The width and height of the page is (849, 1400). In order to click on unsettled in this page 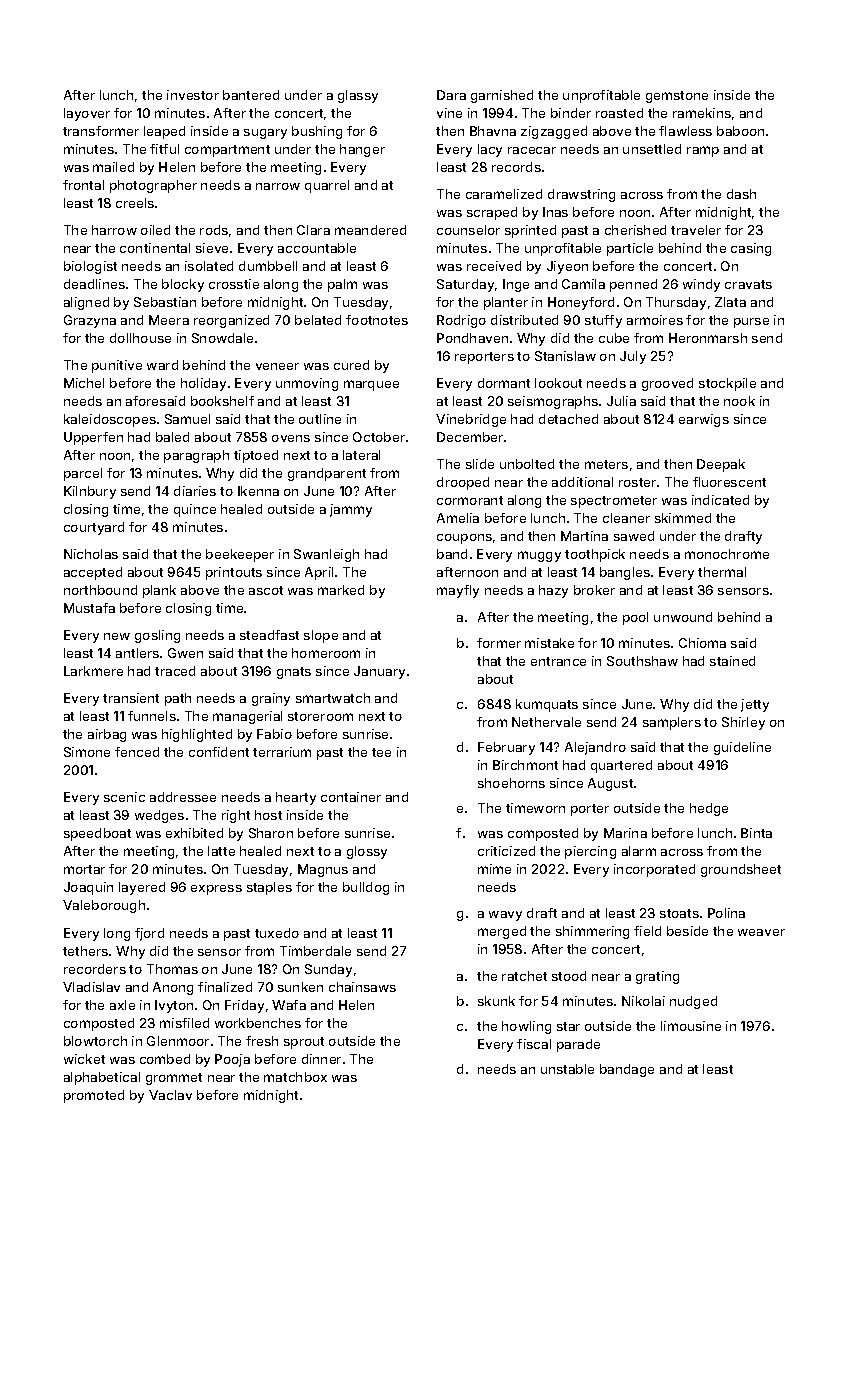, I will do `click(652, 149)`.
